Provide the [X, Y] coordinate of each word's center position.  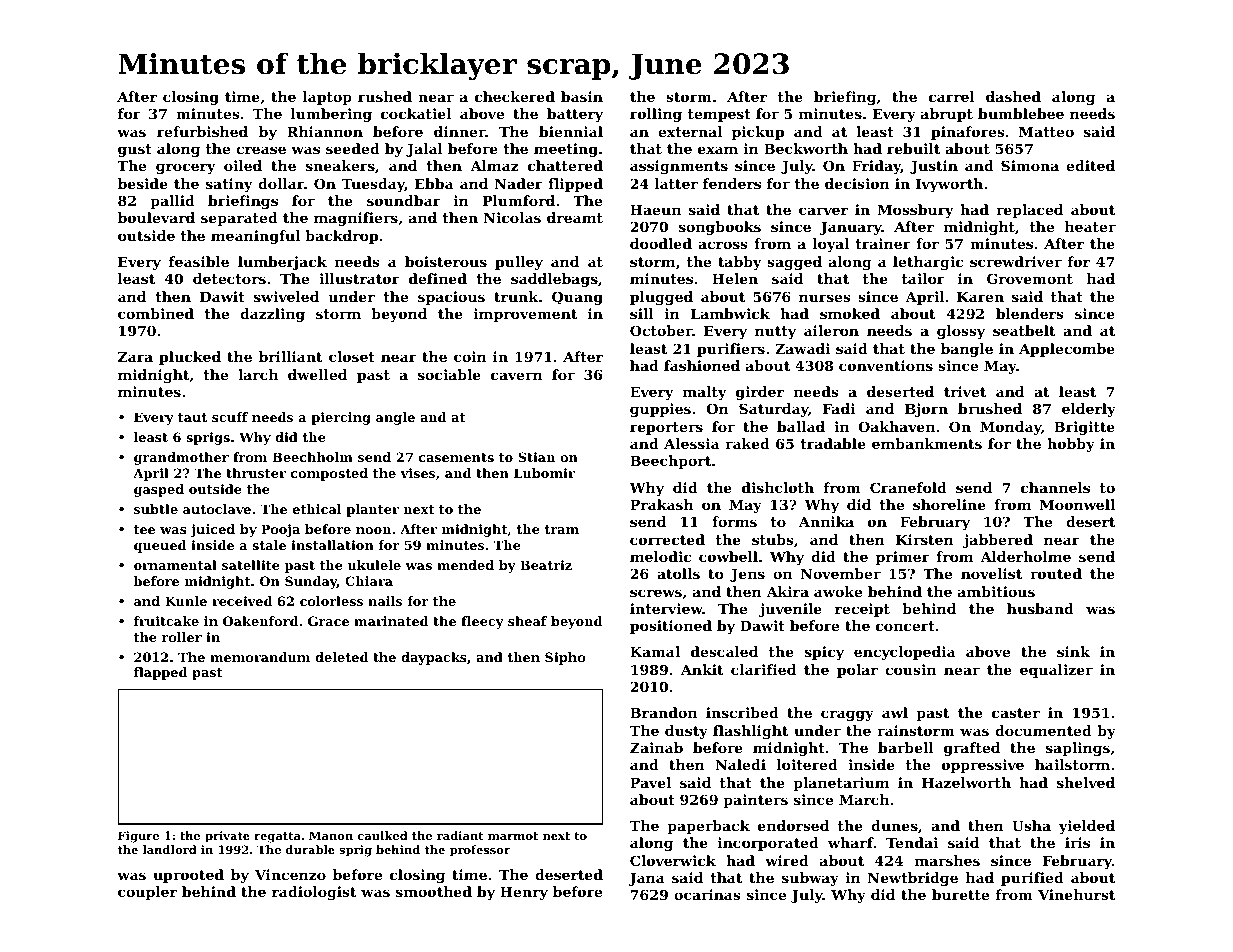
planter [372, 510]
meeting [566, 150]
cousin [910, 669]
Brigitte [1084, 428]
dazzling [272, 315]
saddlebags [554, 280]
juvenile [790, 610]
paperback [708, 827]
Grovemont [1030, 278]
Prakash [662, 504]
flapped [160, 673]
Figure [138, 837]
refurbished [202, 131]
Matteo [1046, 132]
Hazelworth [966, 782]
